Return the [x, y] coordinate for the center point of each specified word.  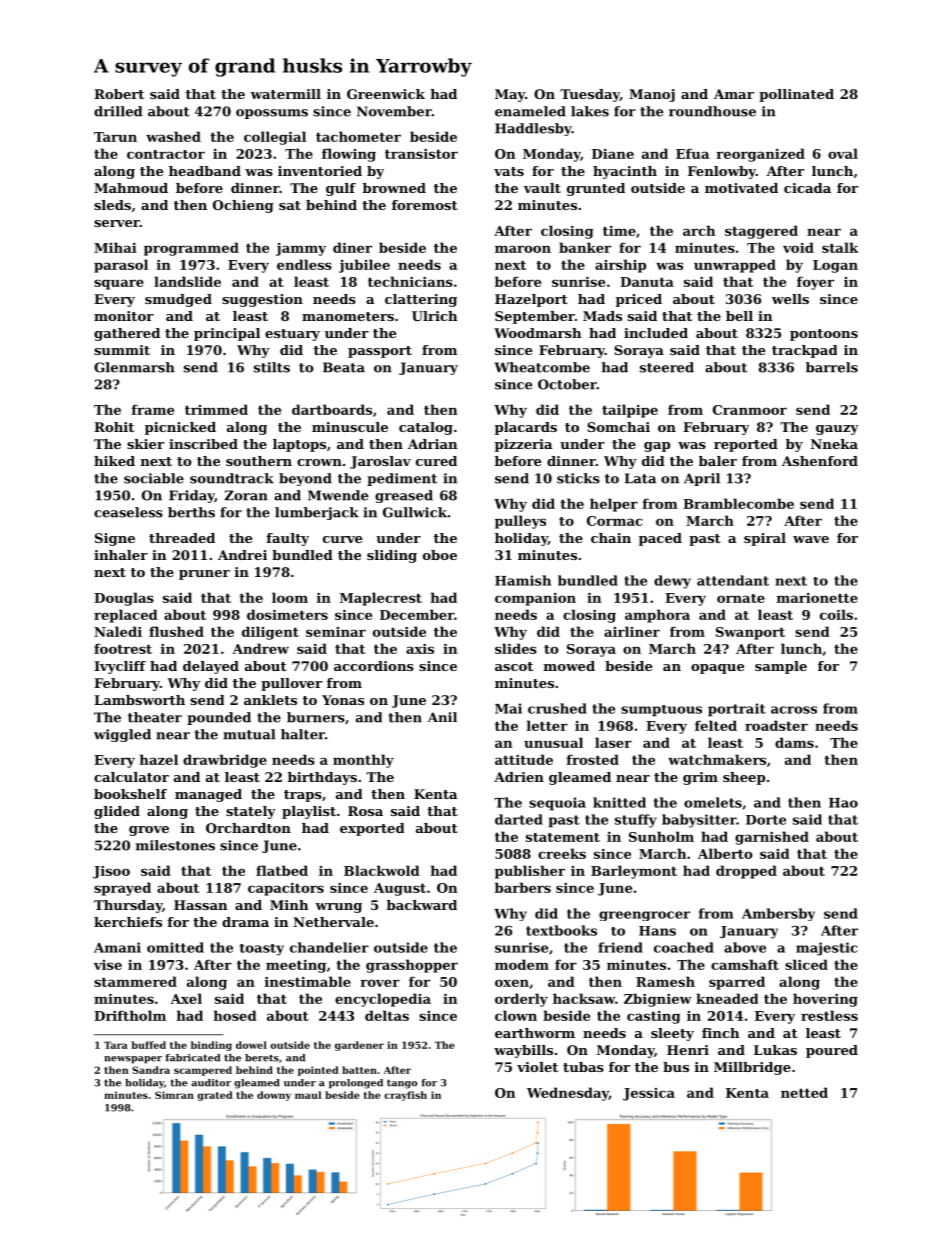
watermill [285, 94]
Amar [734, 94]
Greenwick [386, 94]
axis [420, 649]
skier [145, 444]
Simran [174, 1095]
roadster [776, 725]
